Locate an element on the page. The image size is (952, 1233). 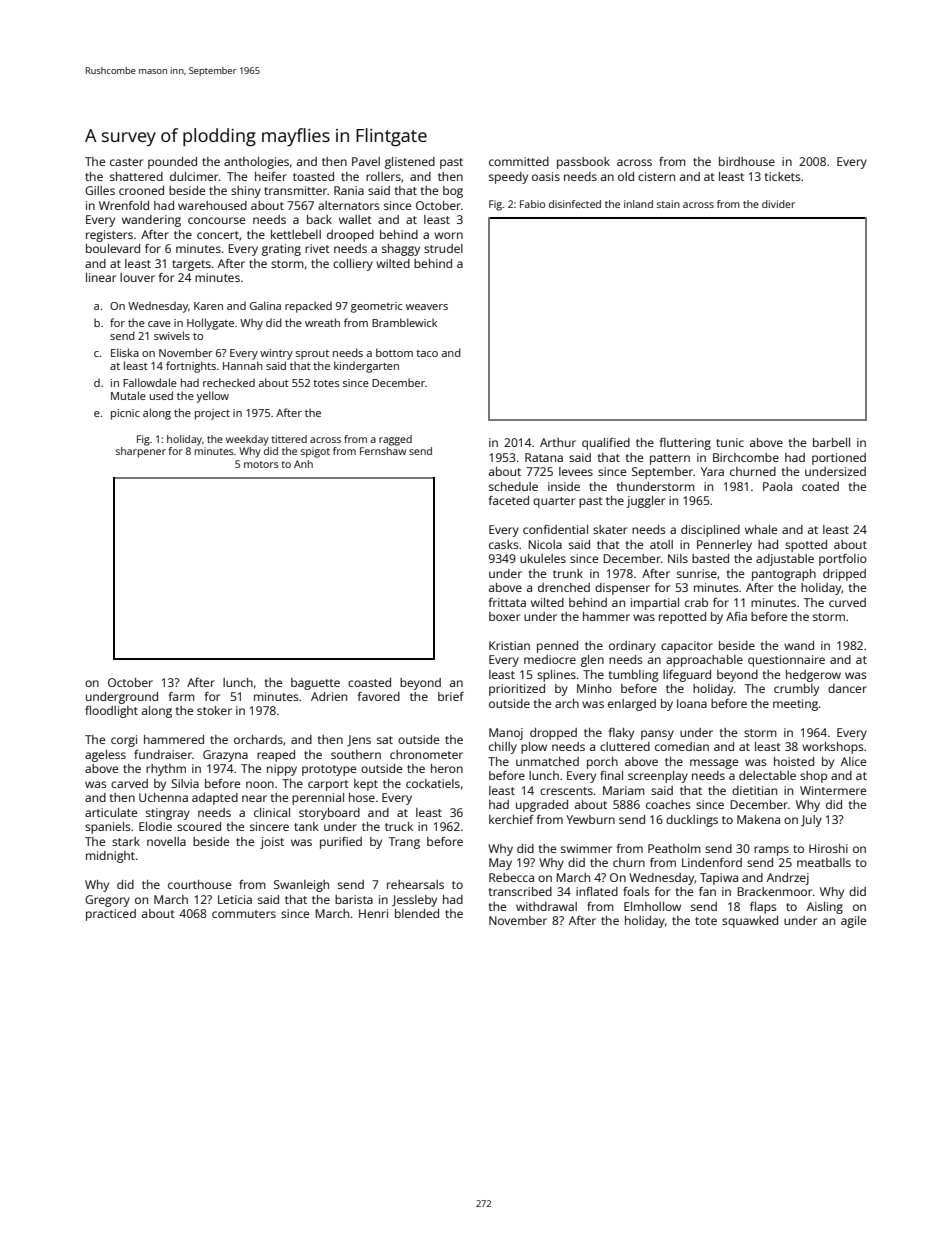
sharpener is located at coordinates (141, 452).
